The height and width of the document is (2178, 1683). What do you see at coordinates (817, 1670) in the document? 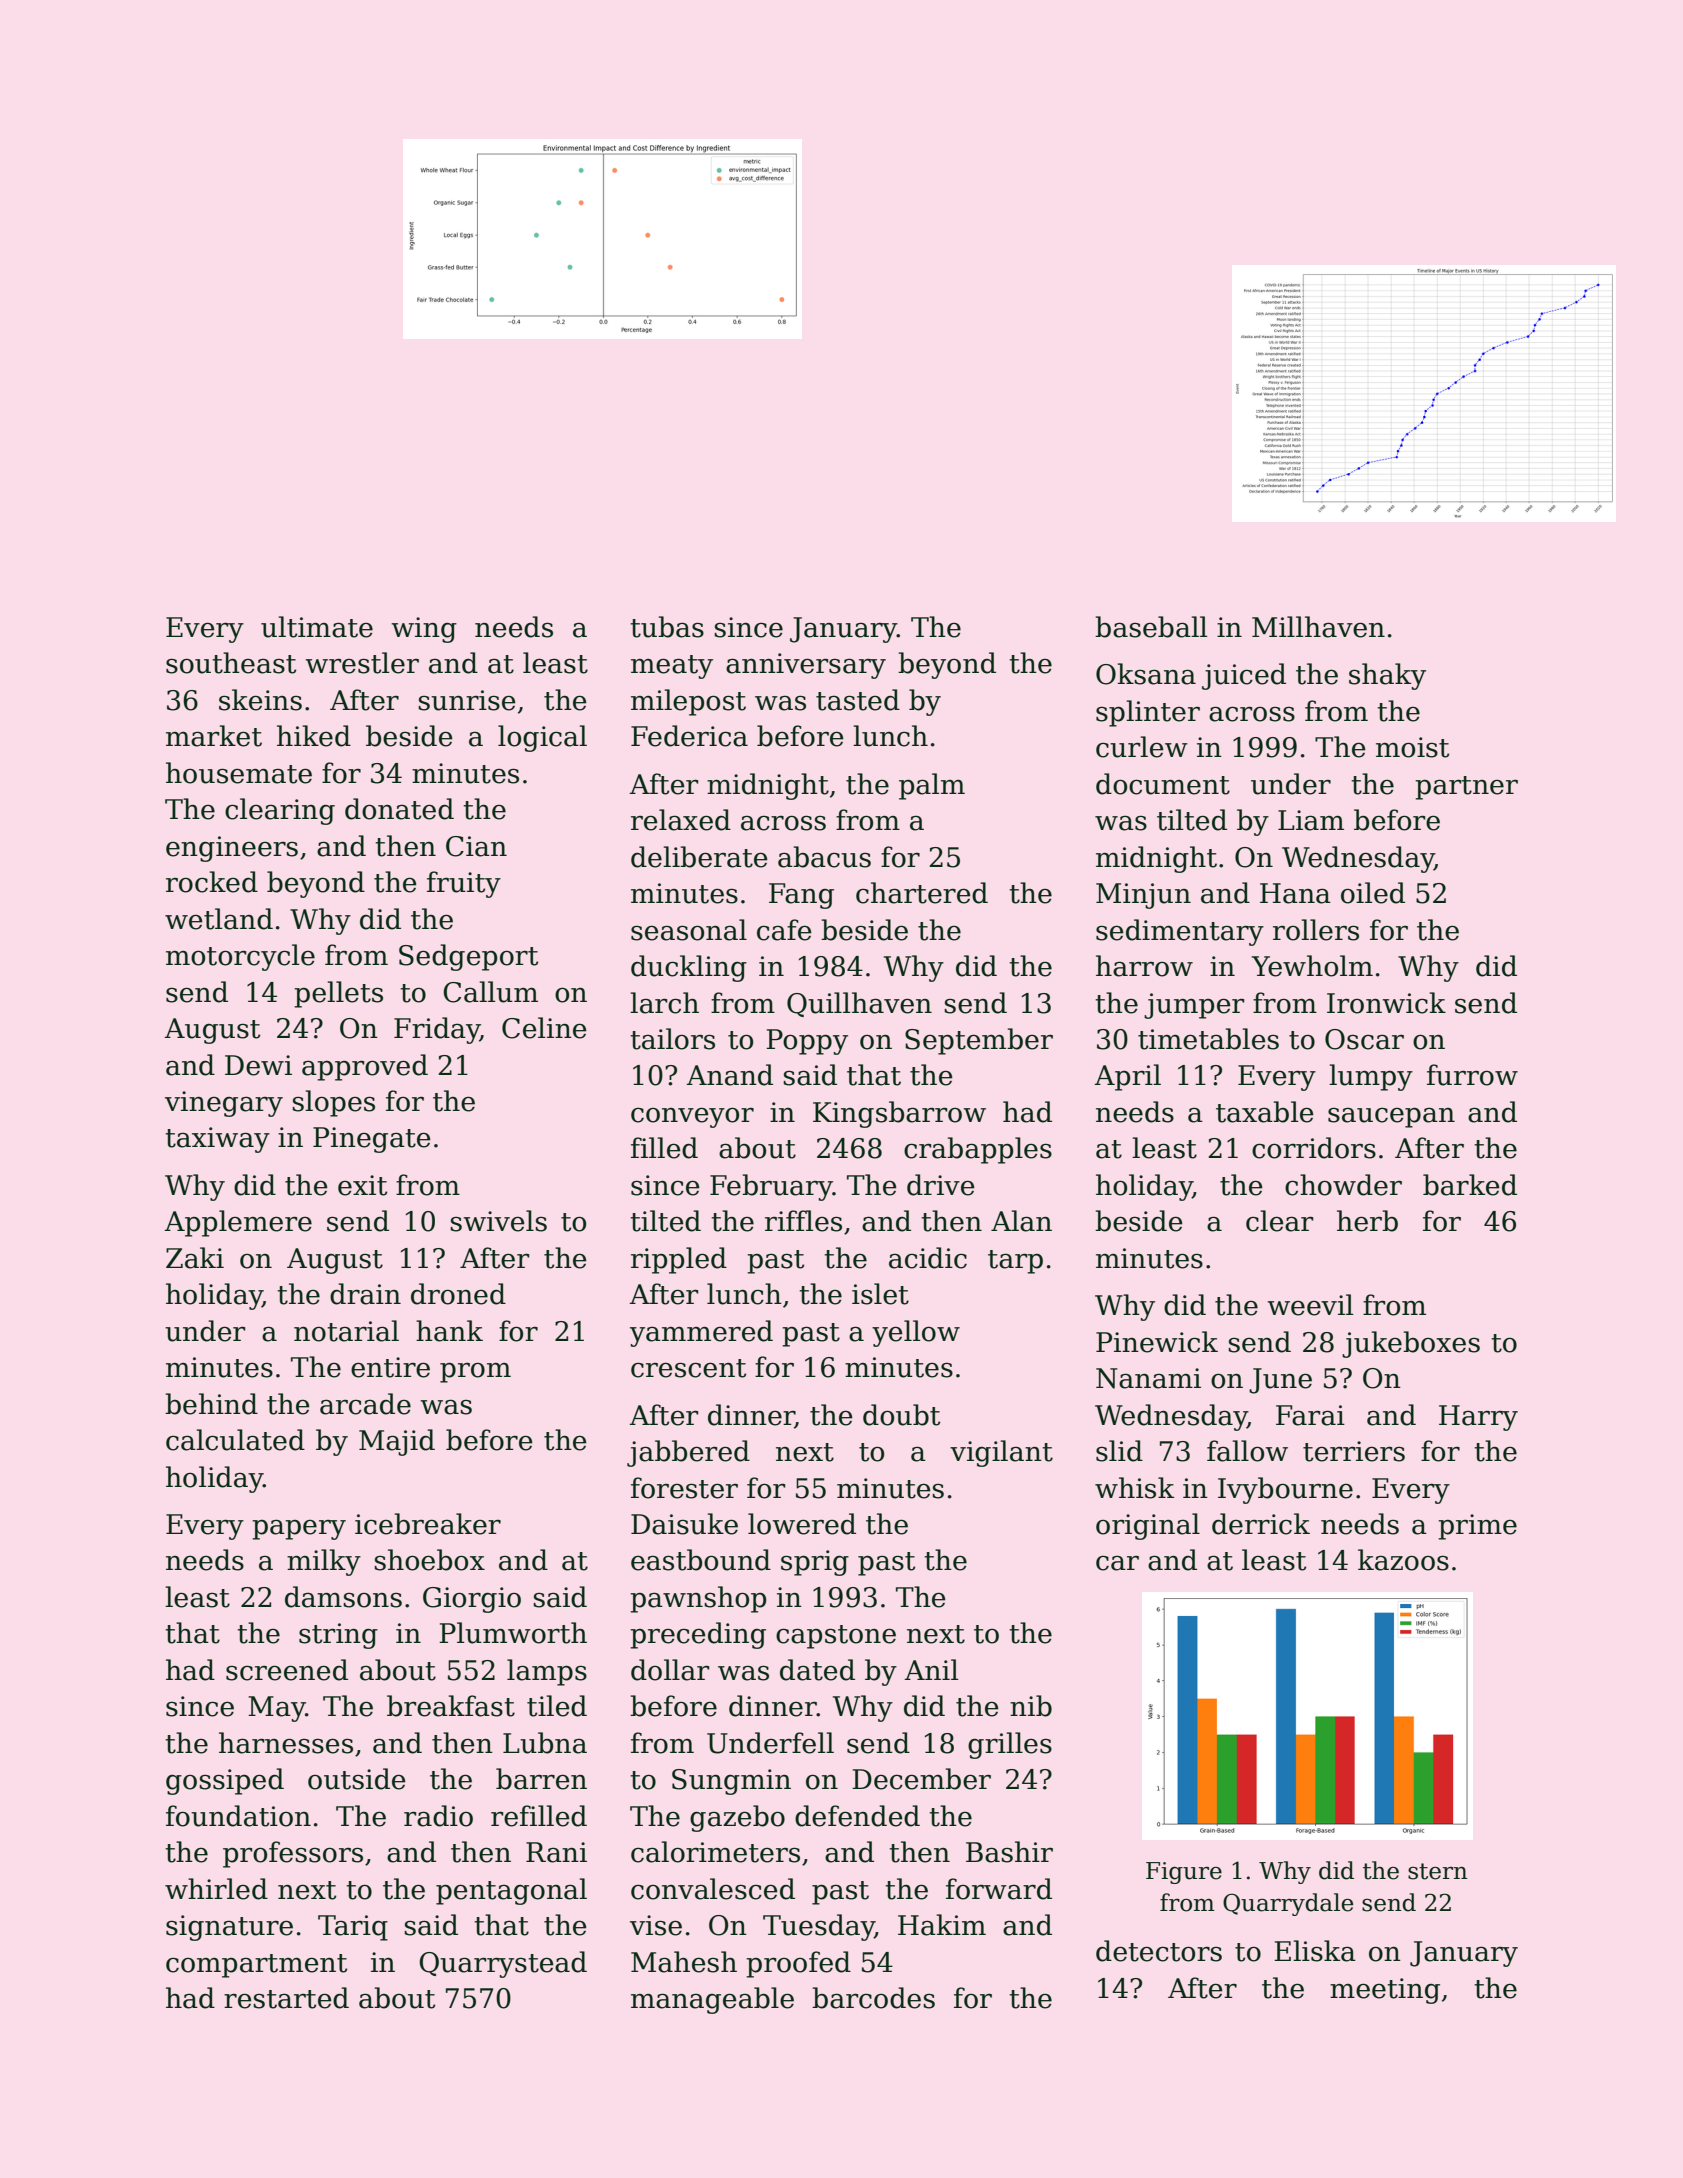
I see `dated` at bounding box center [817, 1670].
